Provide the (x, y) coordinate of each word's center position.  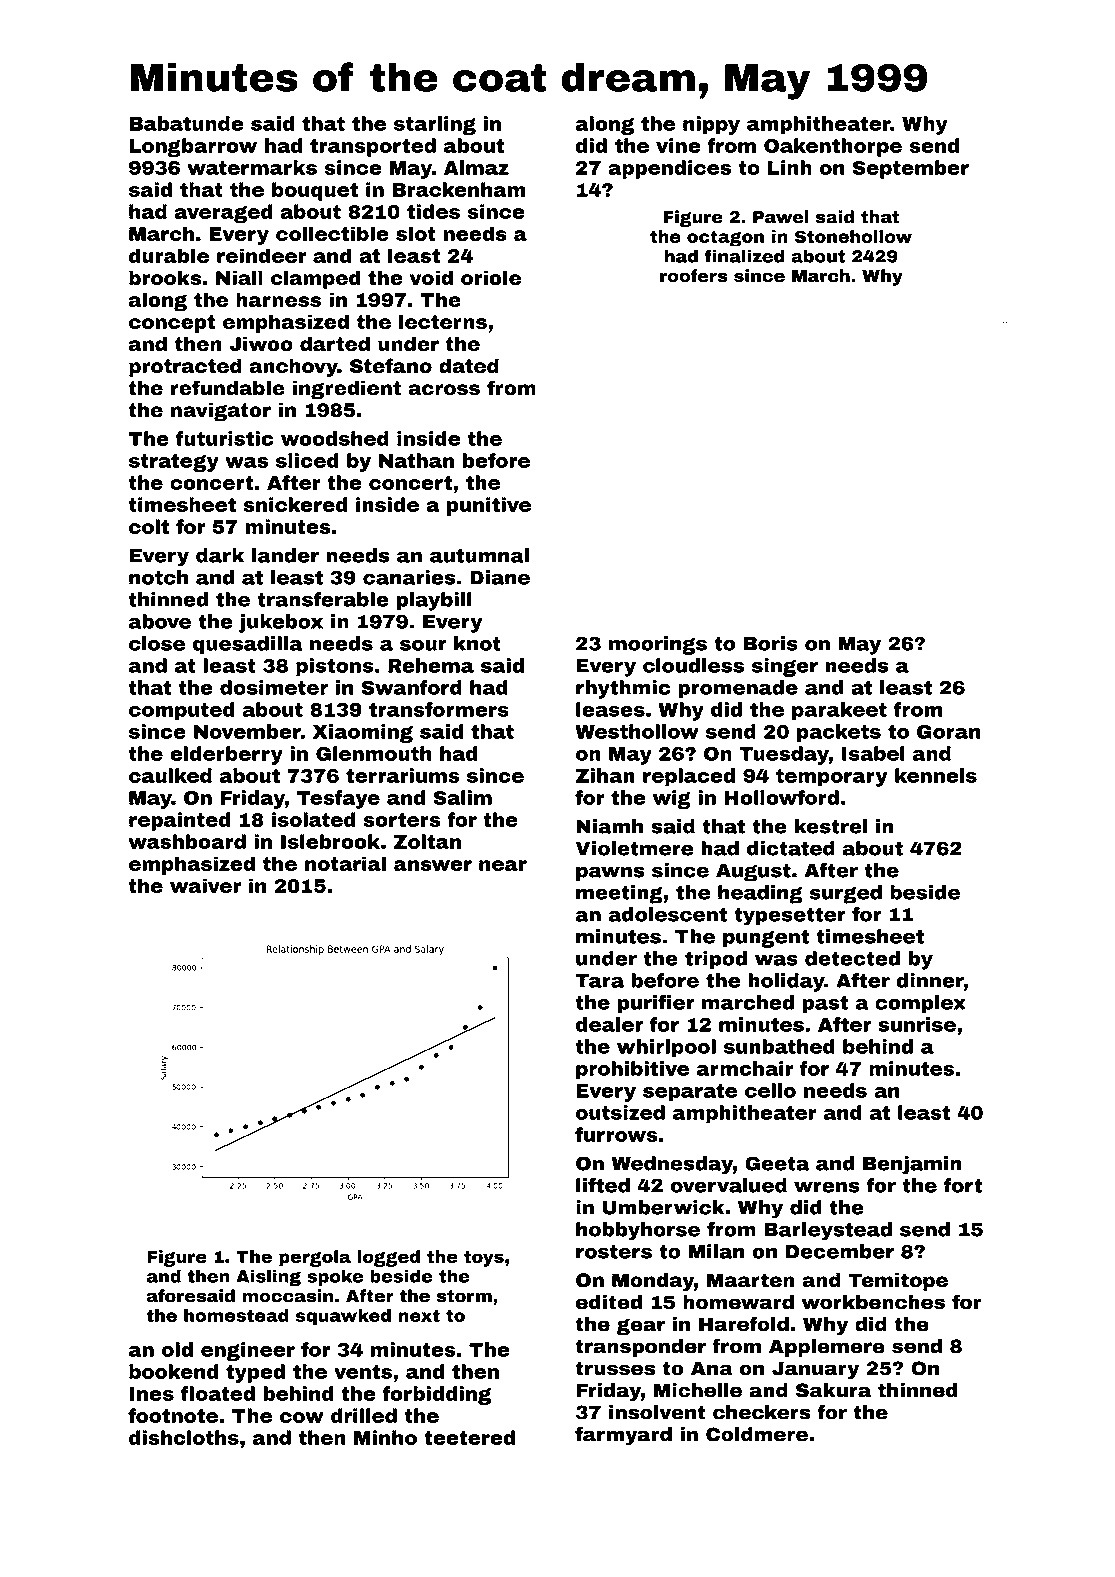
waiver (205, 885)
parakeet (839, 711)
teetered (469, 1437)
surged (846, 894)
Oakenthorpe (833, 147)
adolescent (668, 914)
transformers (439, 709)
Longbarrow (193, 147)
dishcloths (184, 1437)
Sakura (833, 1390)
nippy (711, 125)
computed (182, 711)
